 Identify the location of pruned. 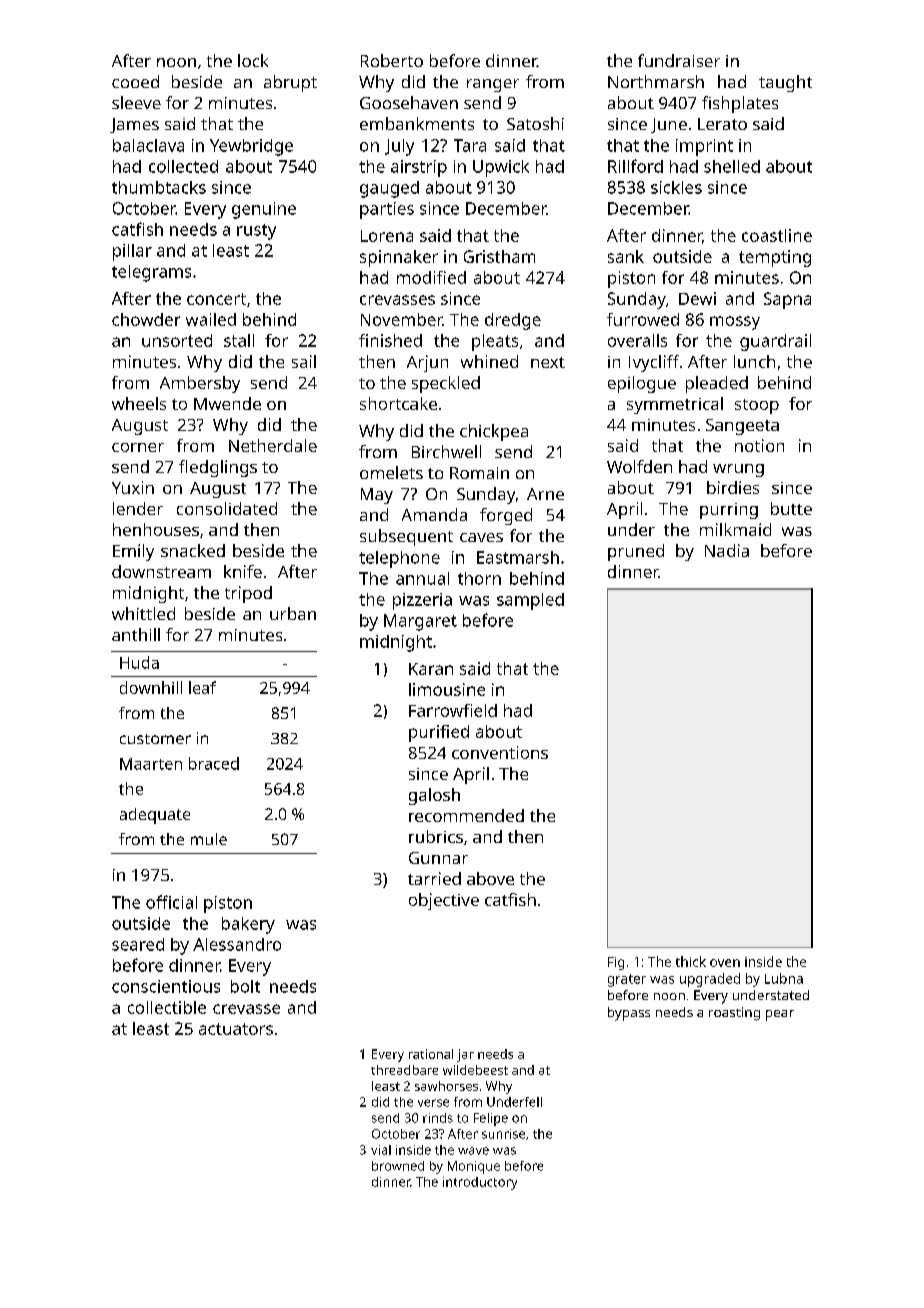
(636, 552).
